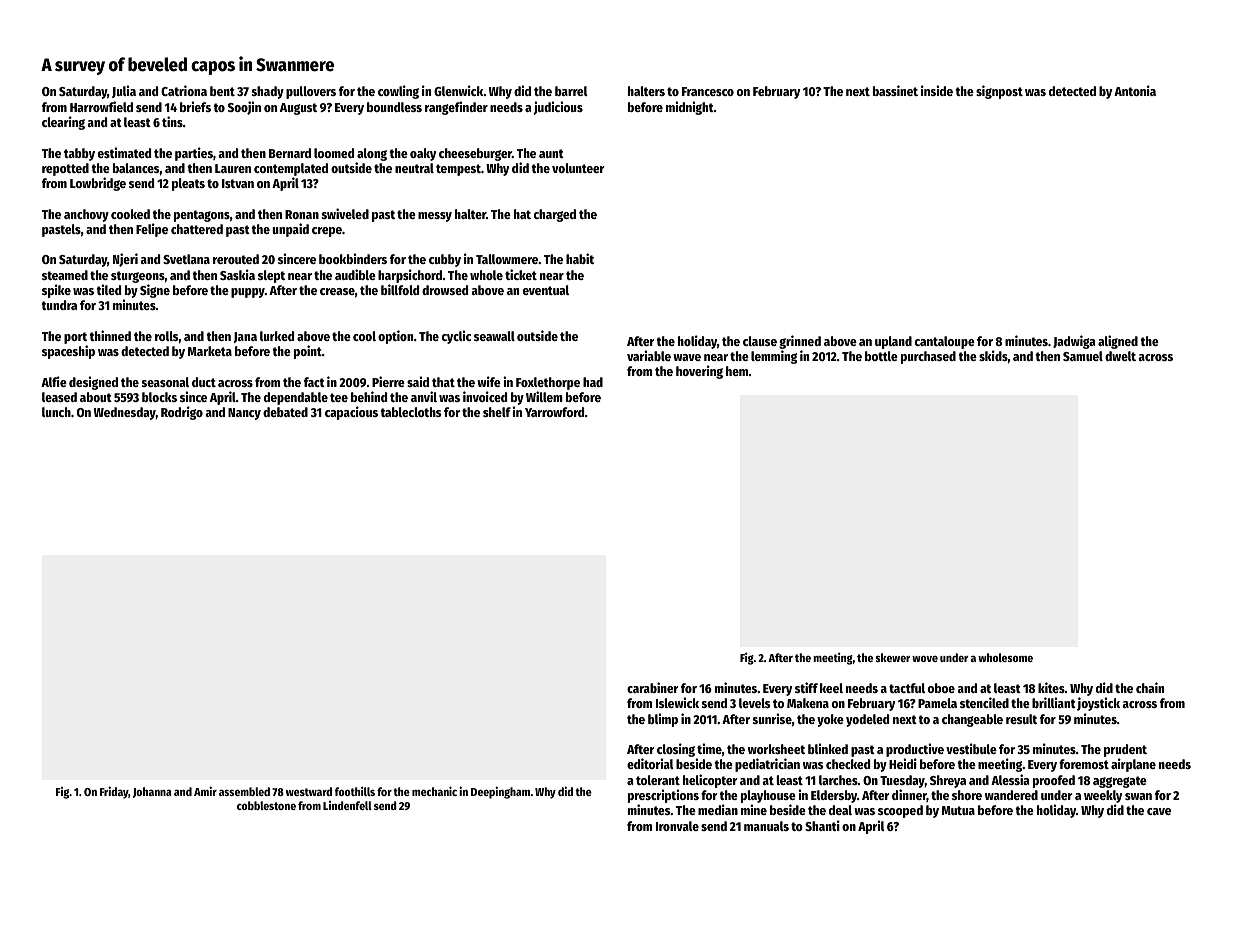  What do you see at coordinates (188, 184) in the screenshot?
I see `pleats` at bounding box center [188, 184].
